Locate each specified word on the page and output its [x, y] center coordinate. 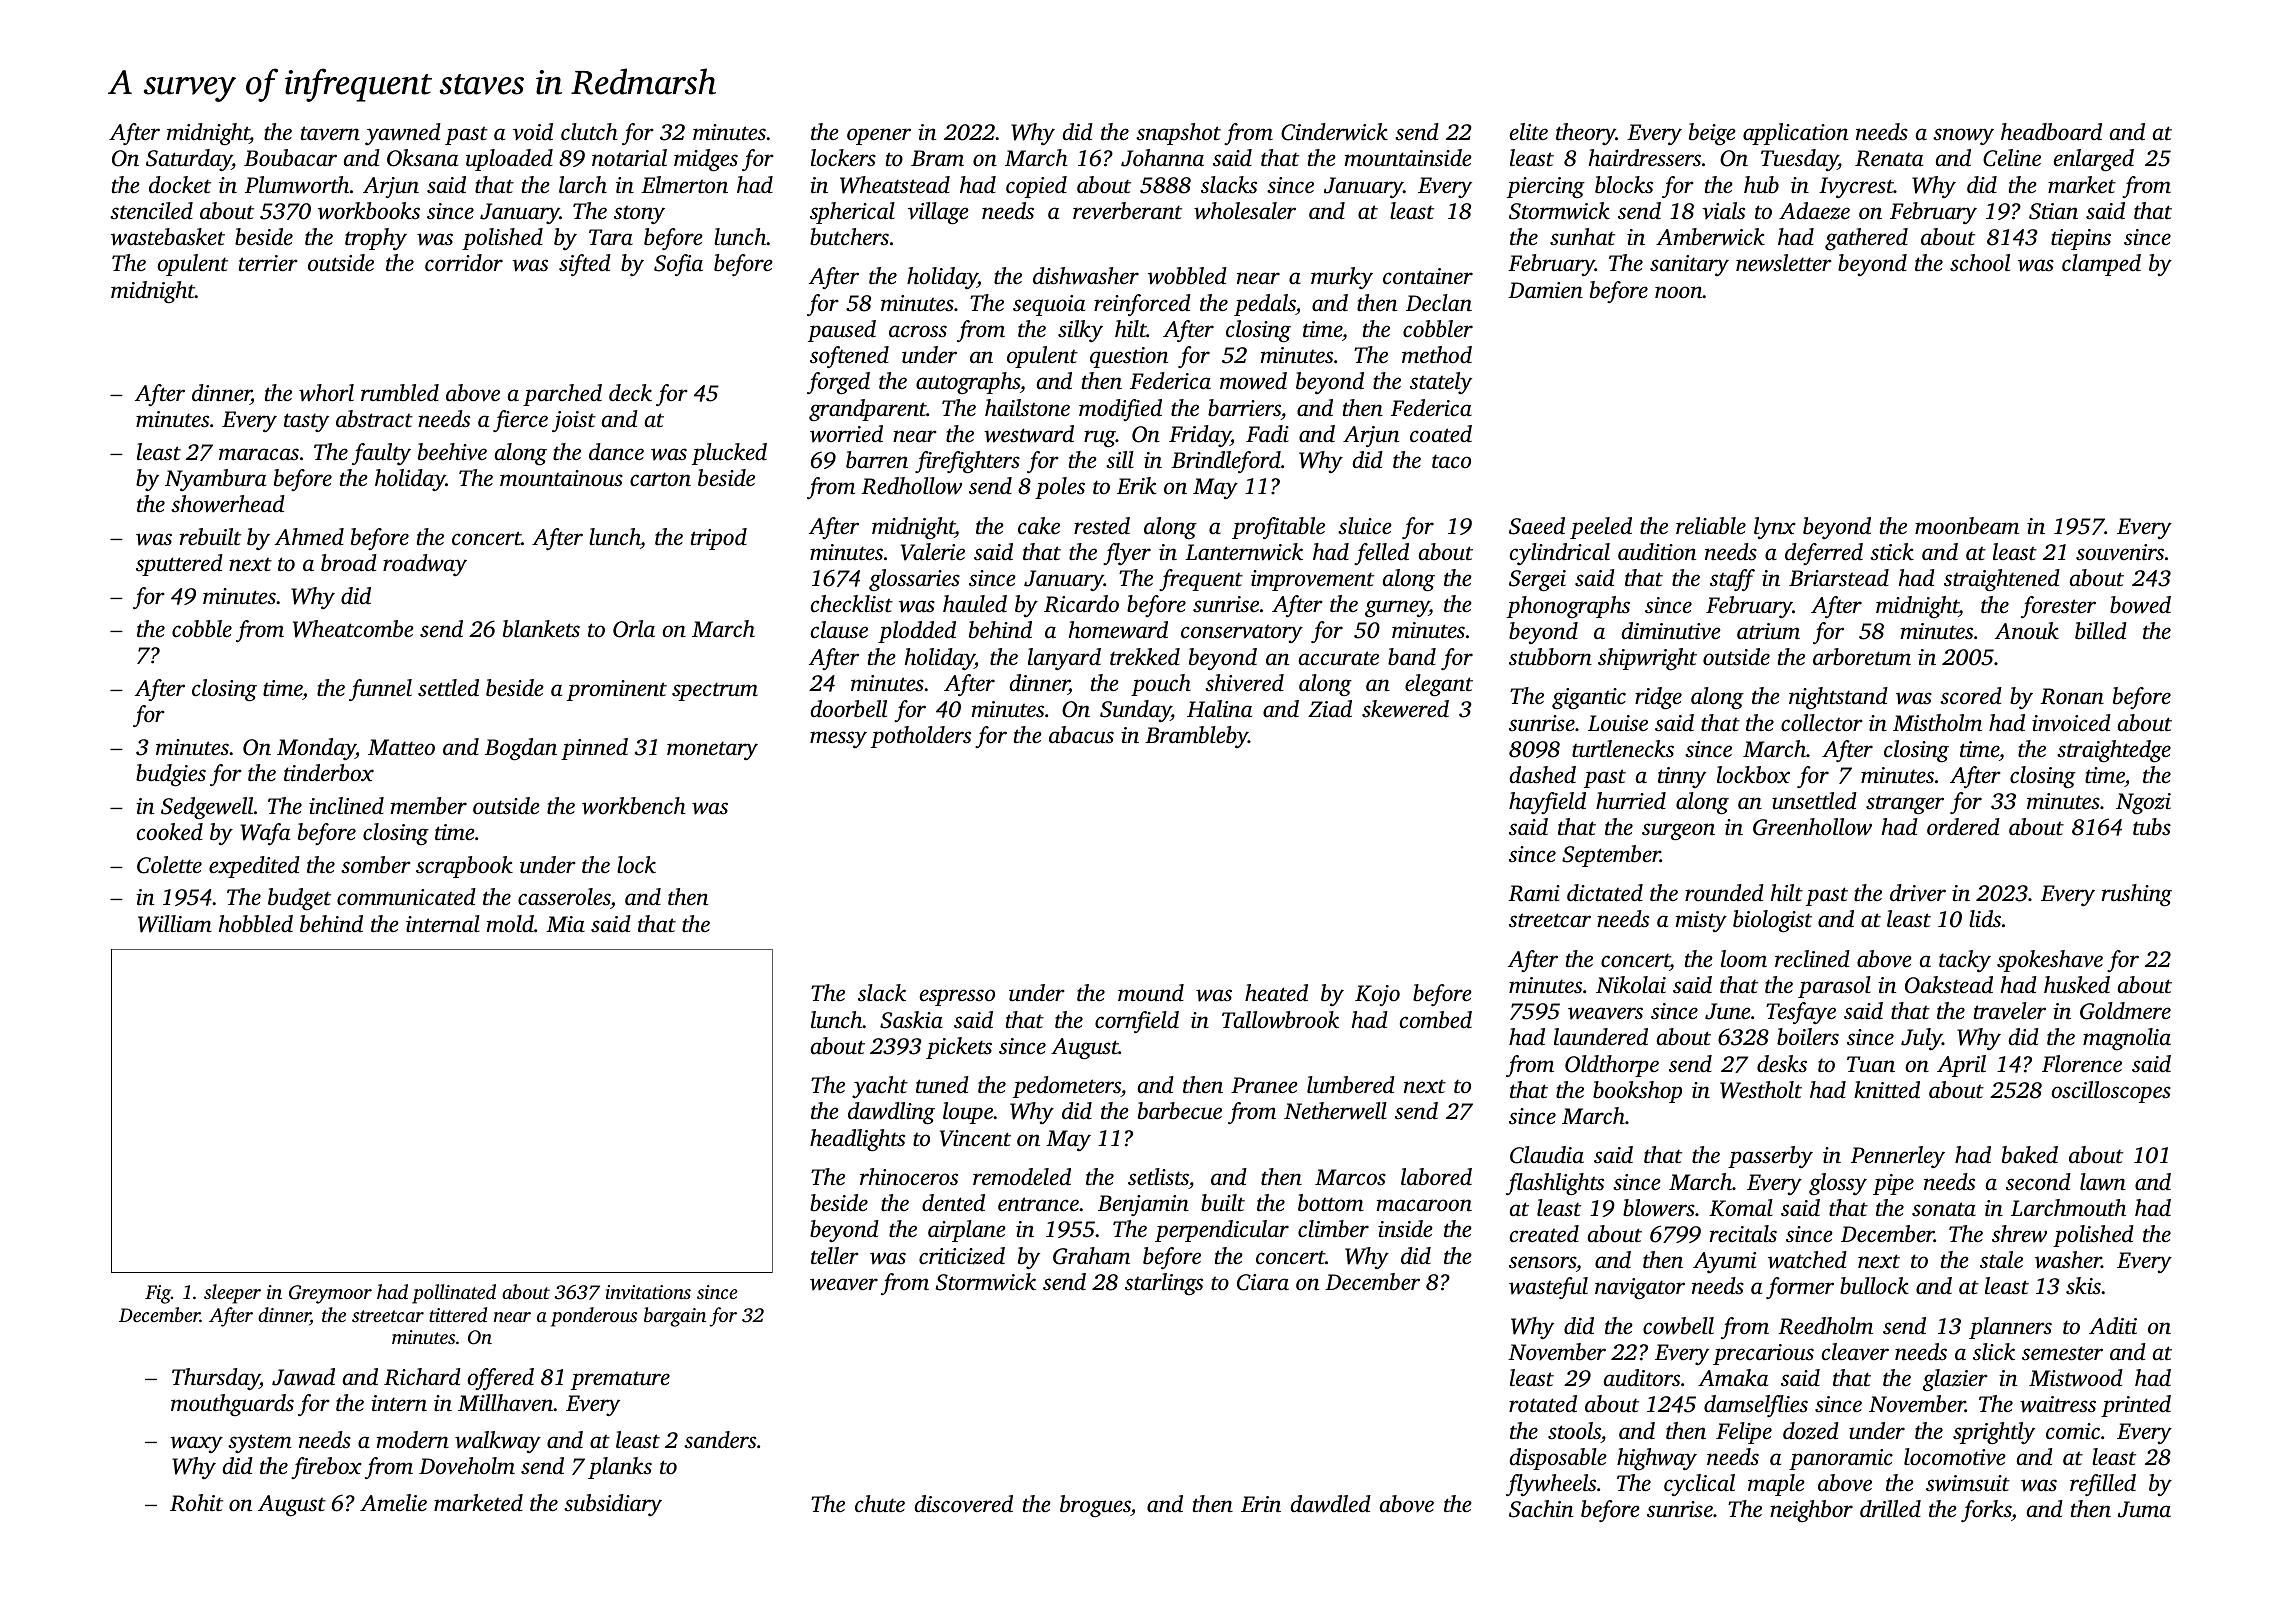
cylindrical [1560, 554]
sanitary [1689, 265]
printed [2136, 1406]
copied [1036, 187]
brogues [1095, 1506]
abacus [1081, 735]
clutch [589, 132]
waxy [196, 1444]
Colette [169, 865]
